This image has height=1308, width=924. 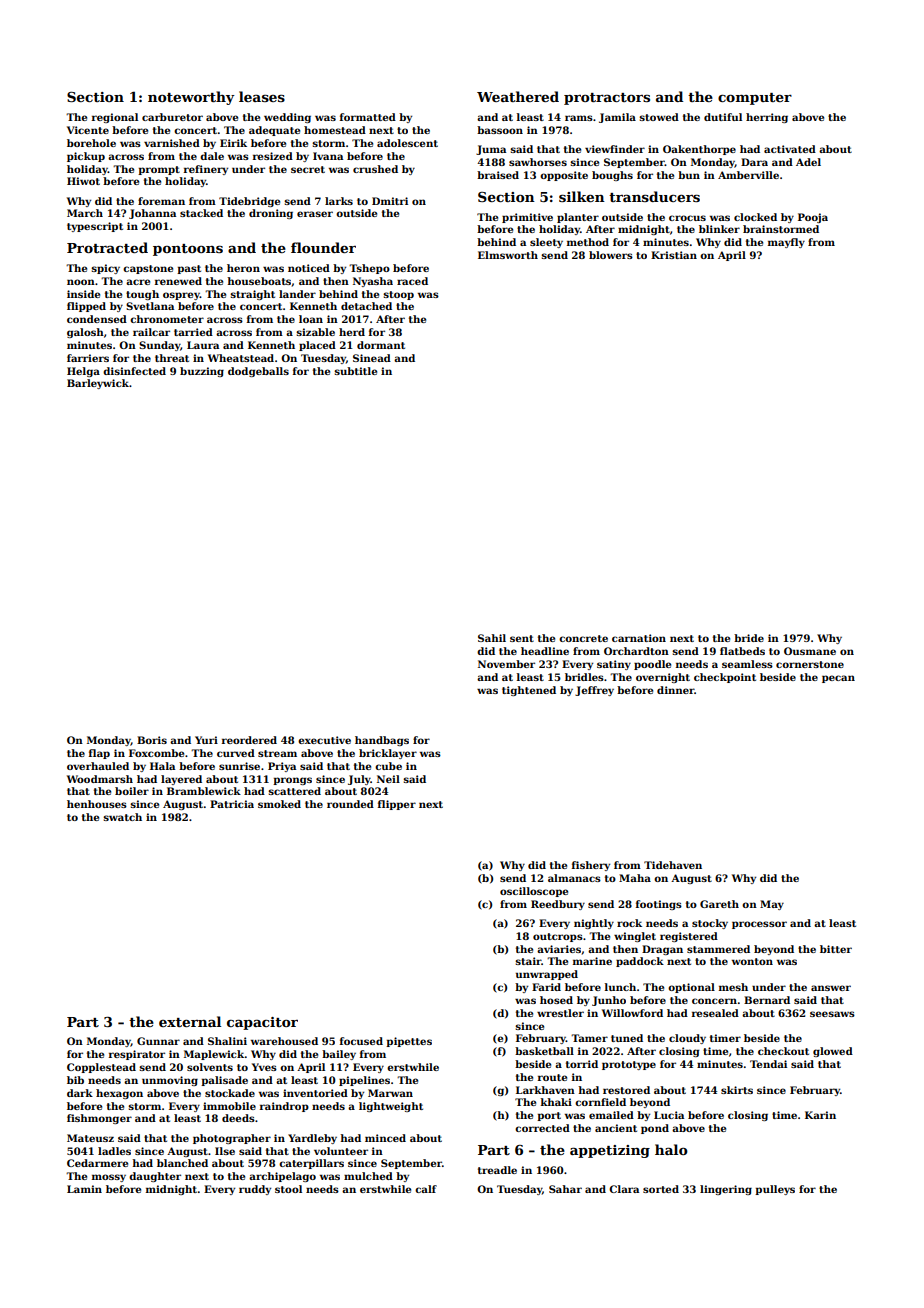 I want to click on reordered, so click(x=249, y=740).
